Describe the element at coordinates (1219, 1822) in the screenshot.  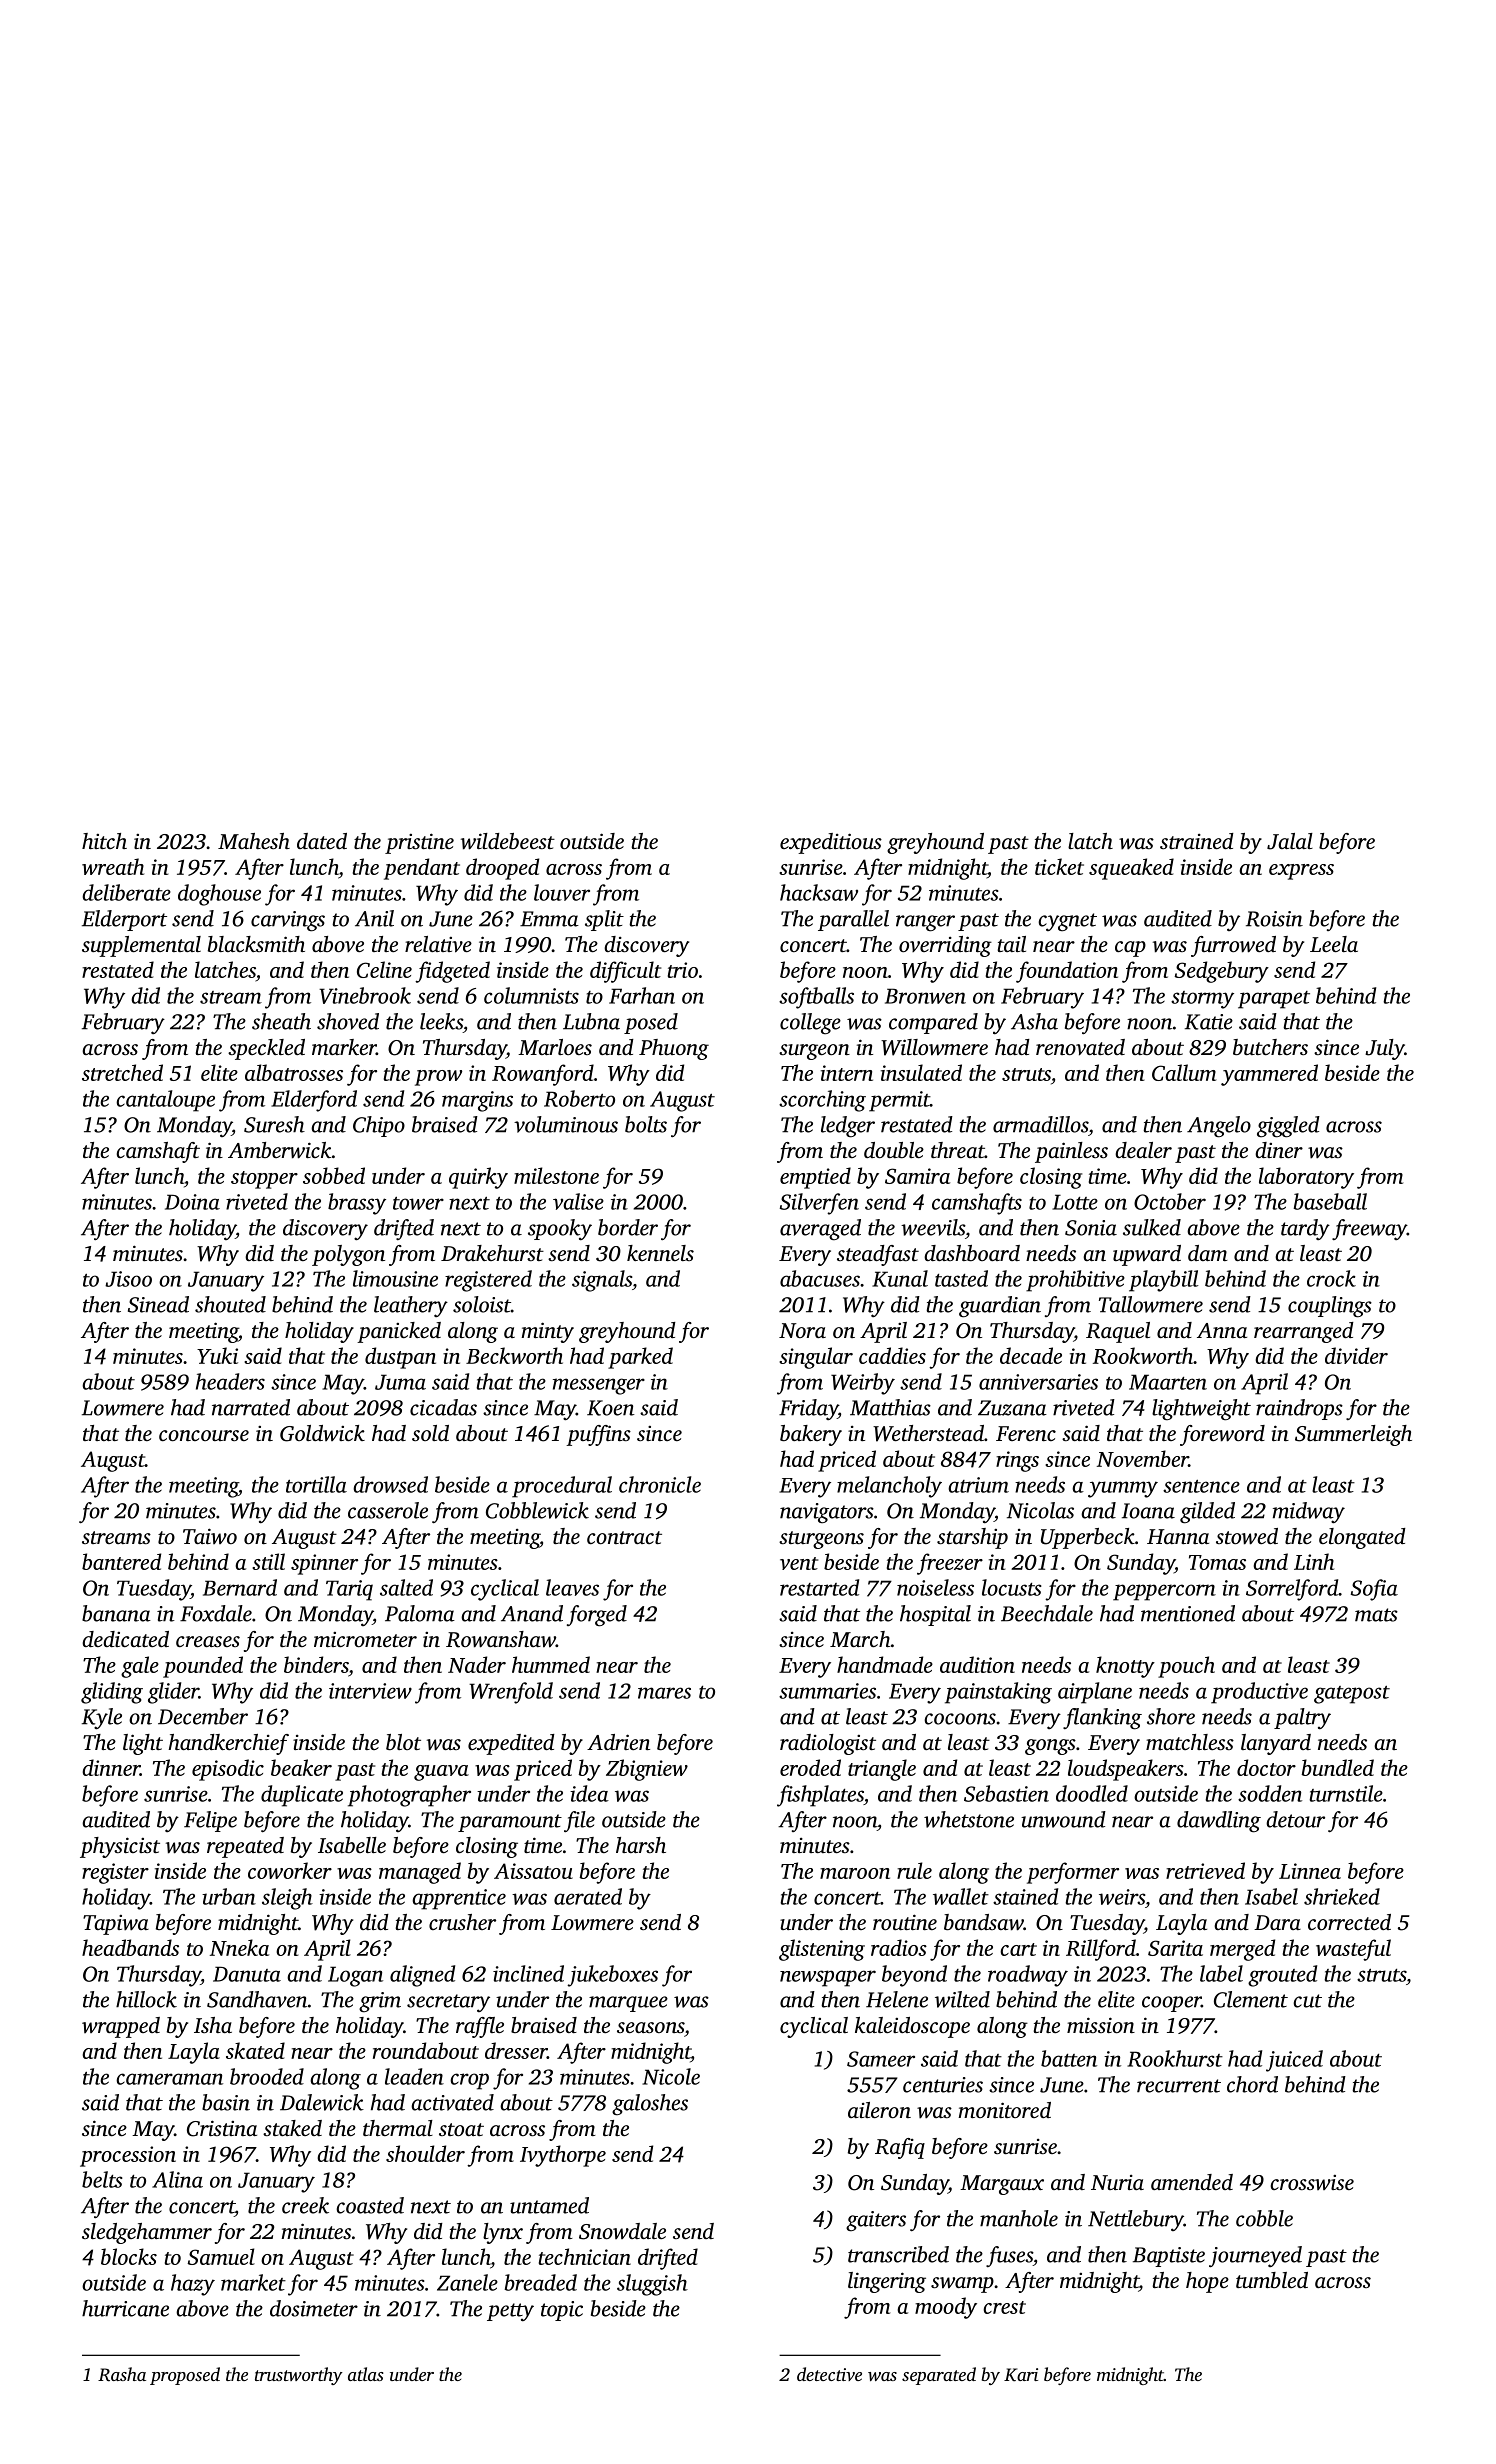
I see `dawdling` at that location.
